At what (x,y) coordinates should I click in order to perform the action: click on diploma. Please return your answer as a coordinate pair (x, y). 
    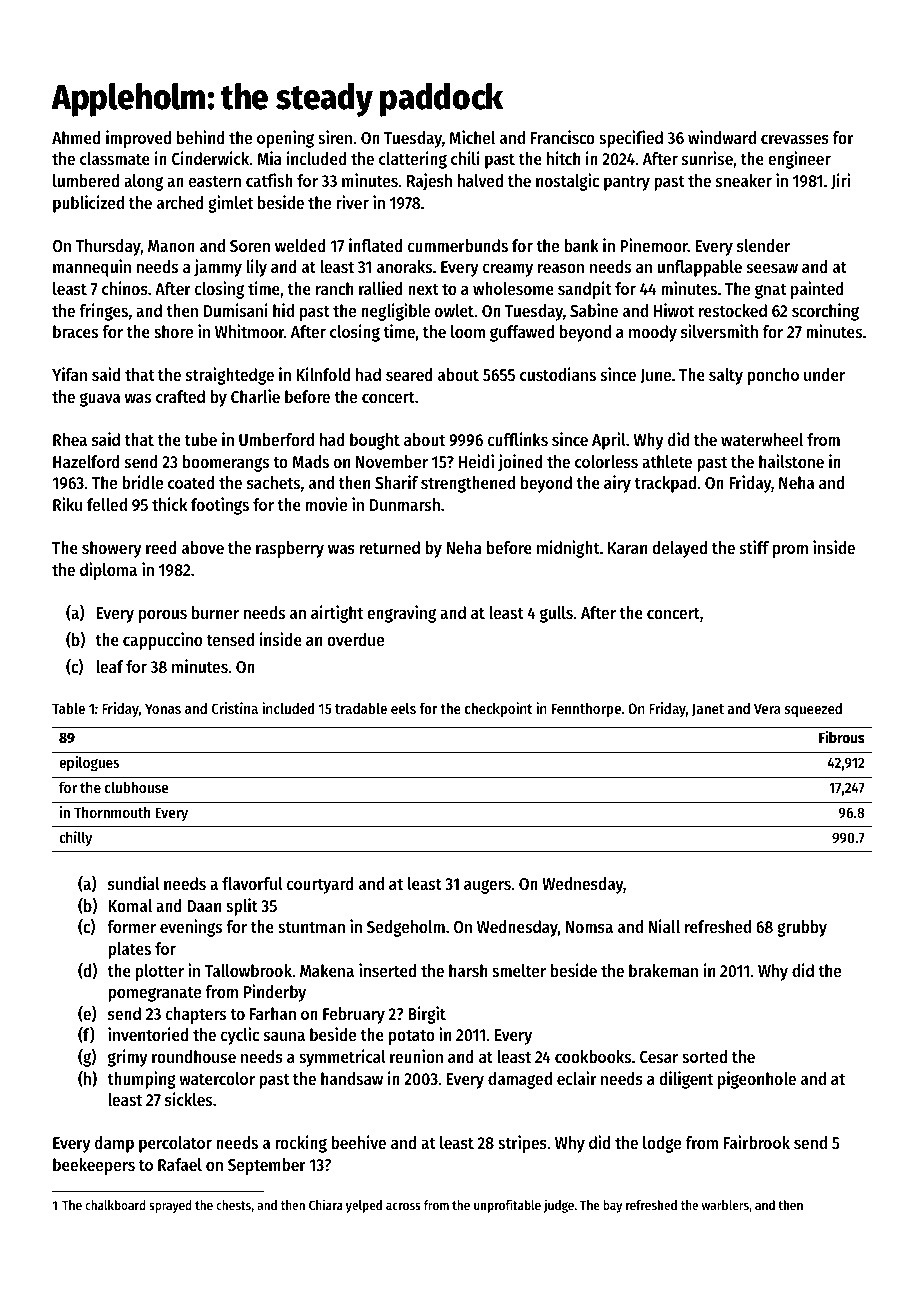
    Looking at the image, I should click on (108, 571).
